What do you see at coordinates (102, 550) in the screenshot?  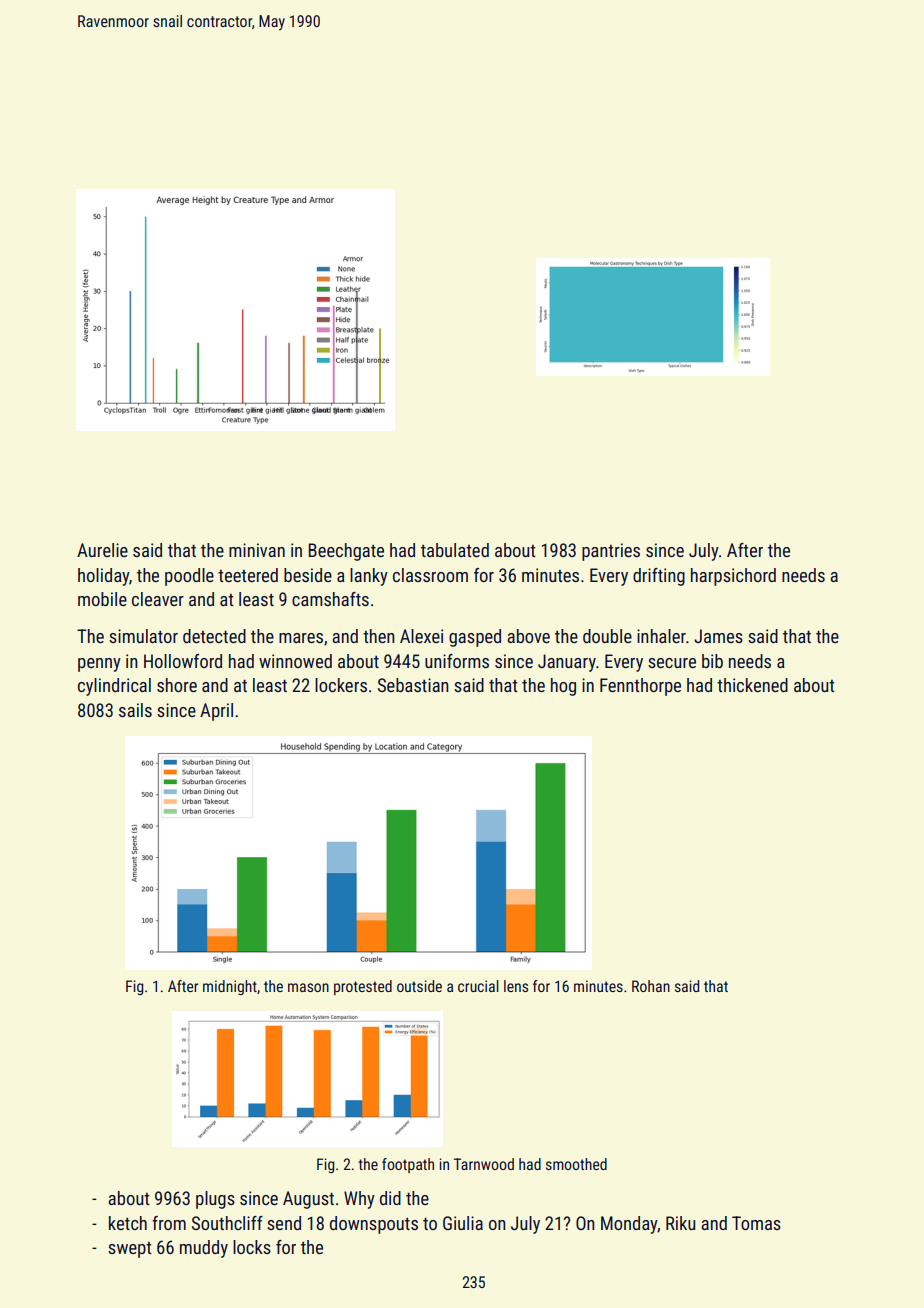 I see `Aurelie` at bounding box center [102, 550].
